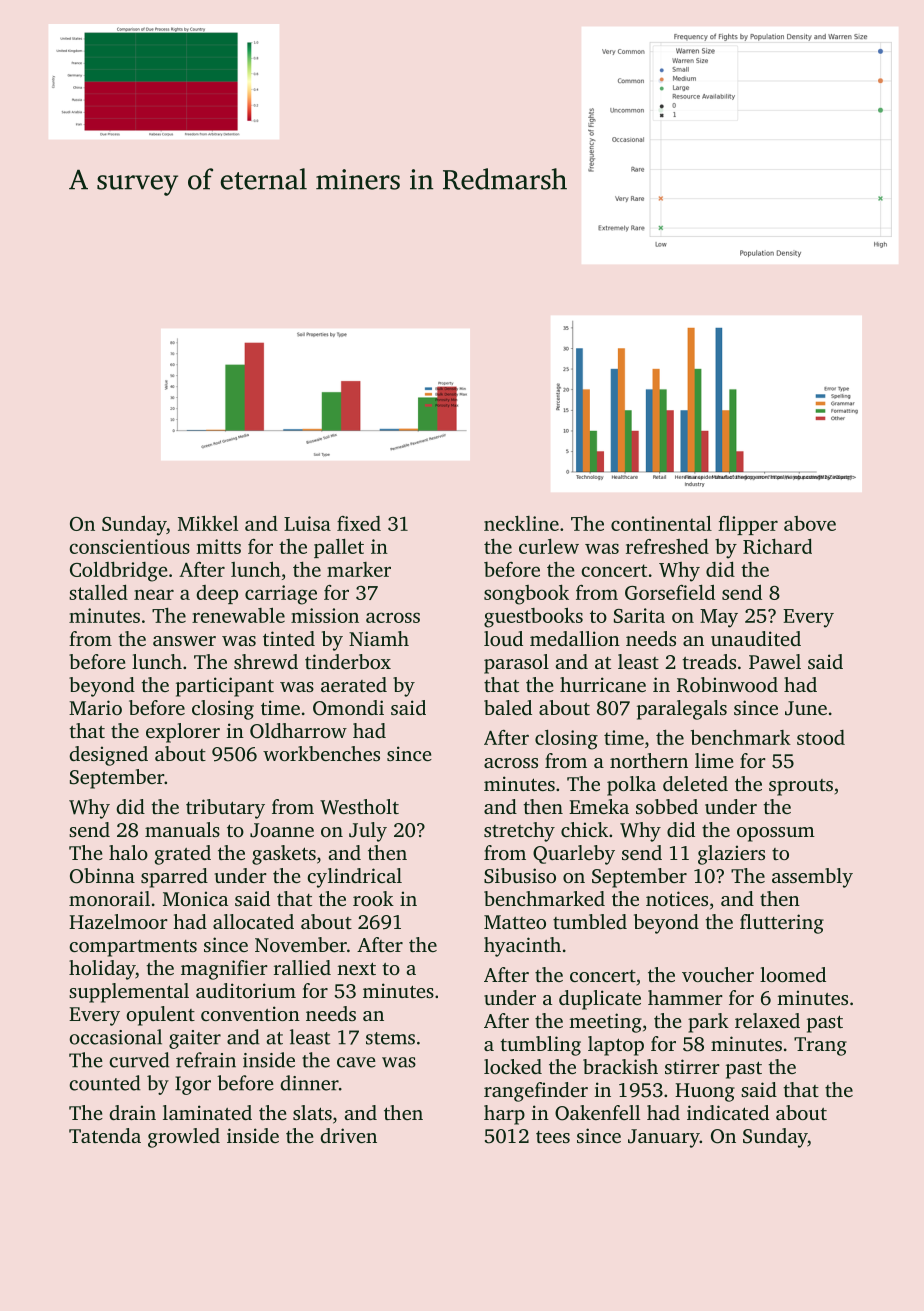 The image size is (924, 1311). What do you see at coordinates (359, 523) in the screenshot?
I see `fixed` at bounding box center [359, 523].
